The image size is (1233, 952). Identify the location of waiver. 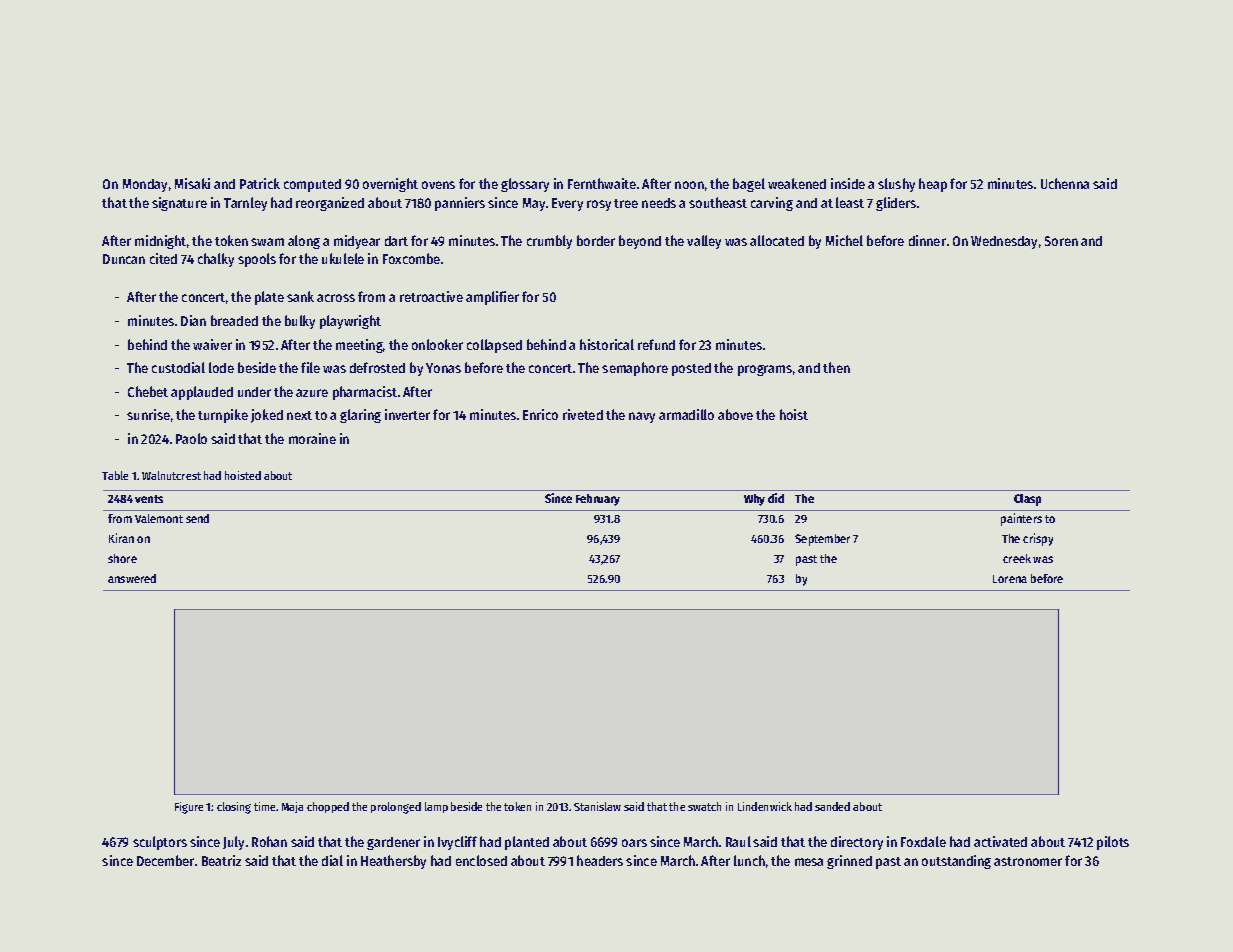
(212, 344).
